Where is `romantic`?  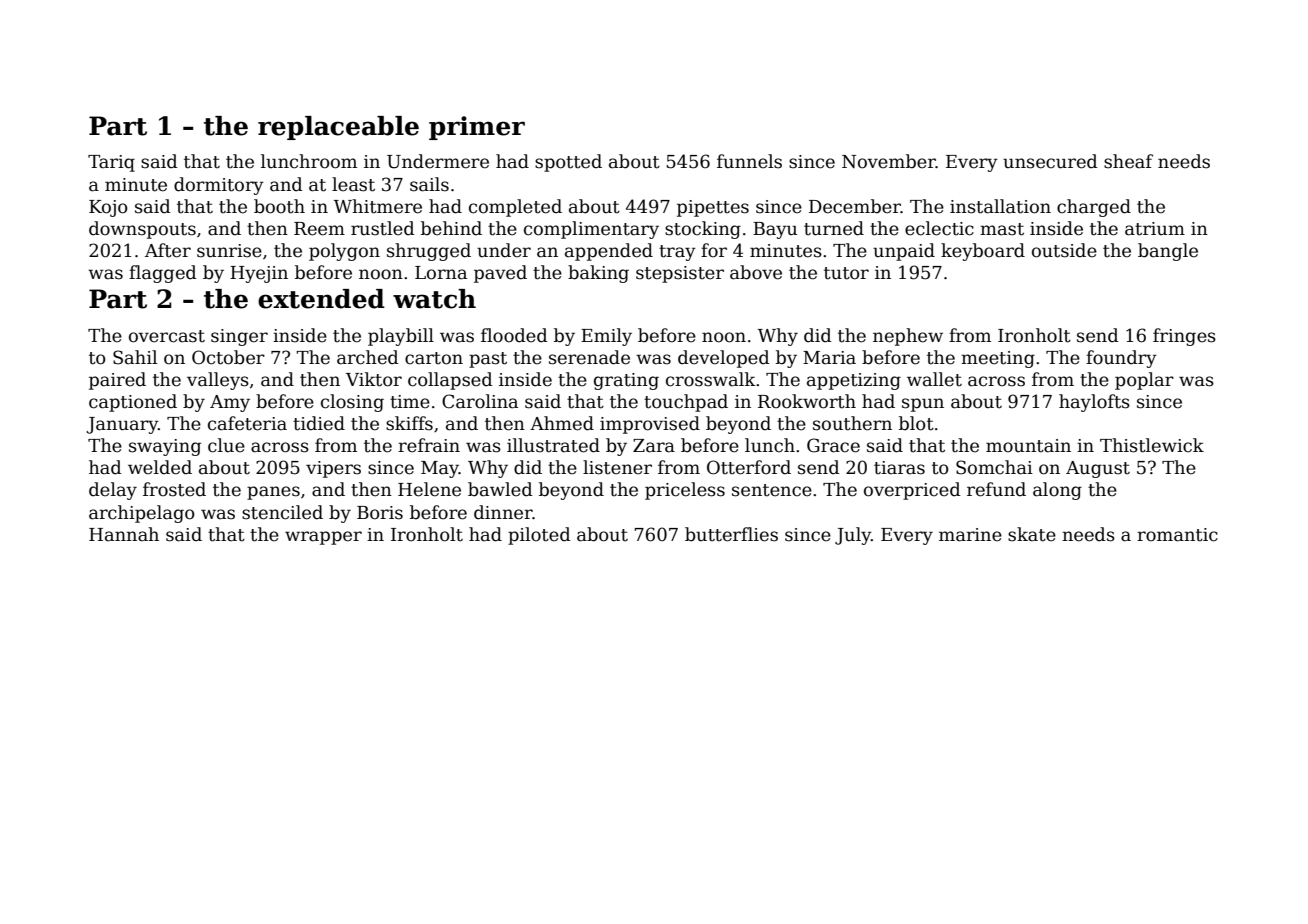 romantic is located at coordinates (1177, 535).
